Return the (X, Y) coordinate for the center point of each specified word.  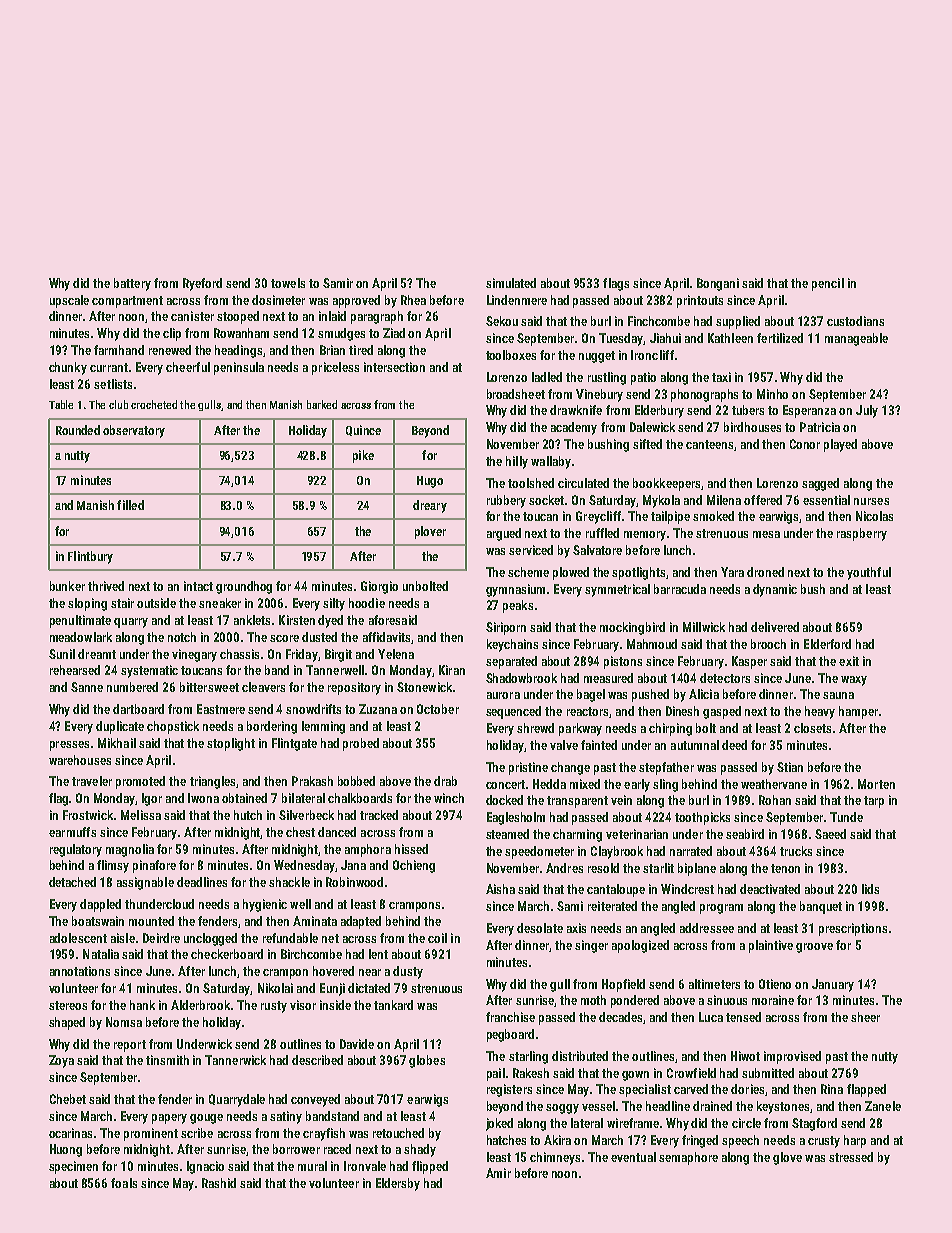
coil (437, 938)
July (867, 411)
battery (132, 284)
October (438, 709)
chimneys (555, 1158)
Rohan (775, 800)
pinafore (154, 866)
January (833, 985)
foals (124, 1183)
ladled (547, 377)
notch (182, 637)
